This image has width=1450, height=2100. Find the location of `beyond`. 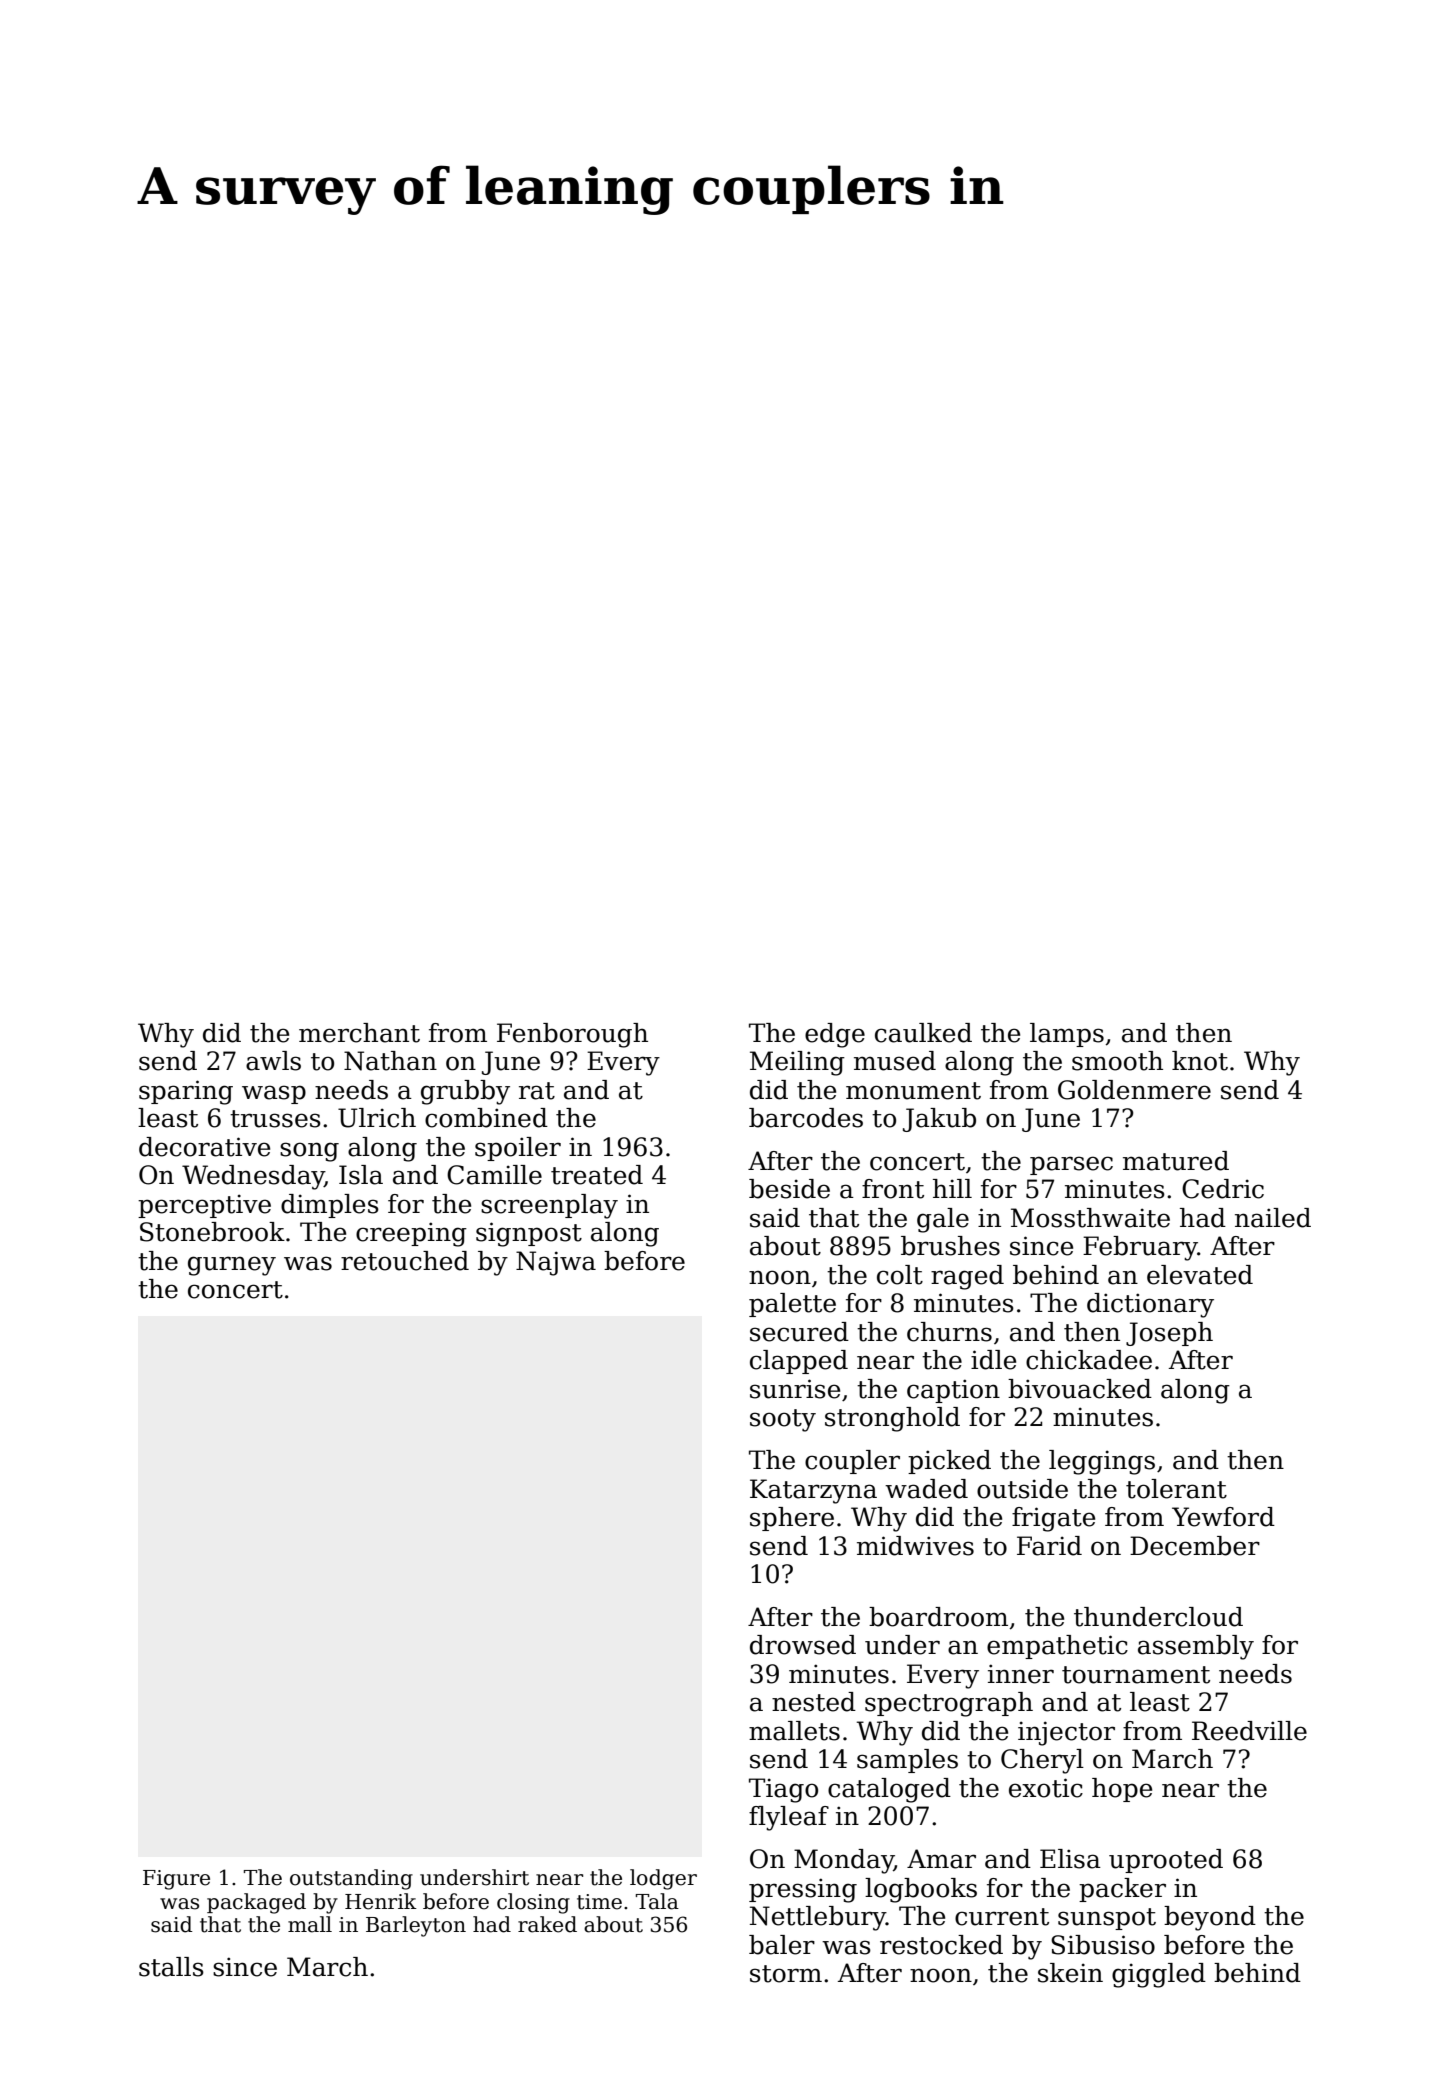

beyond is located at coordinates (1210, 1918).
